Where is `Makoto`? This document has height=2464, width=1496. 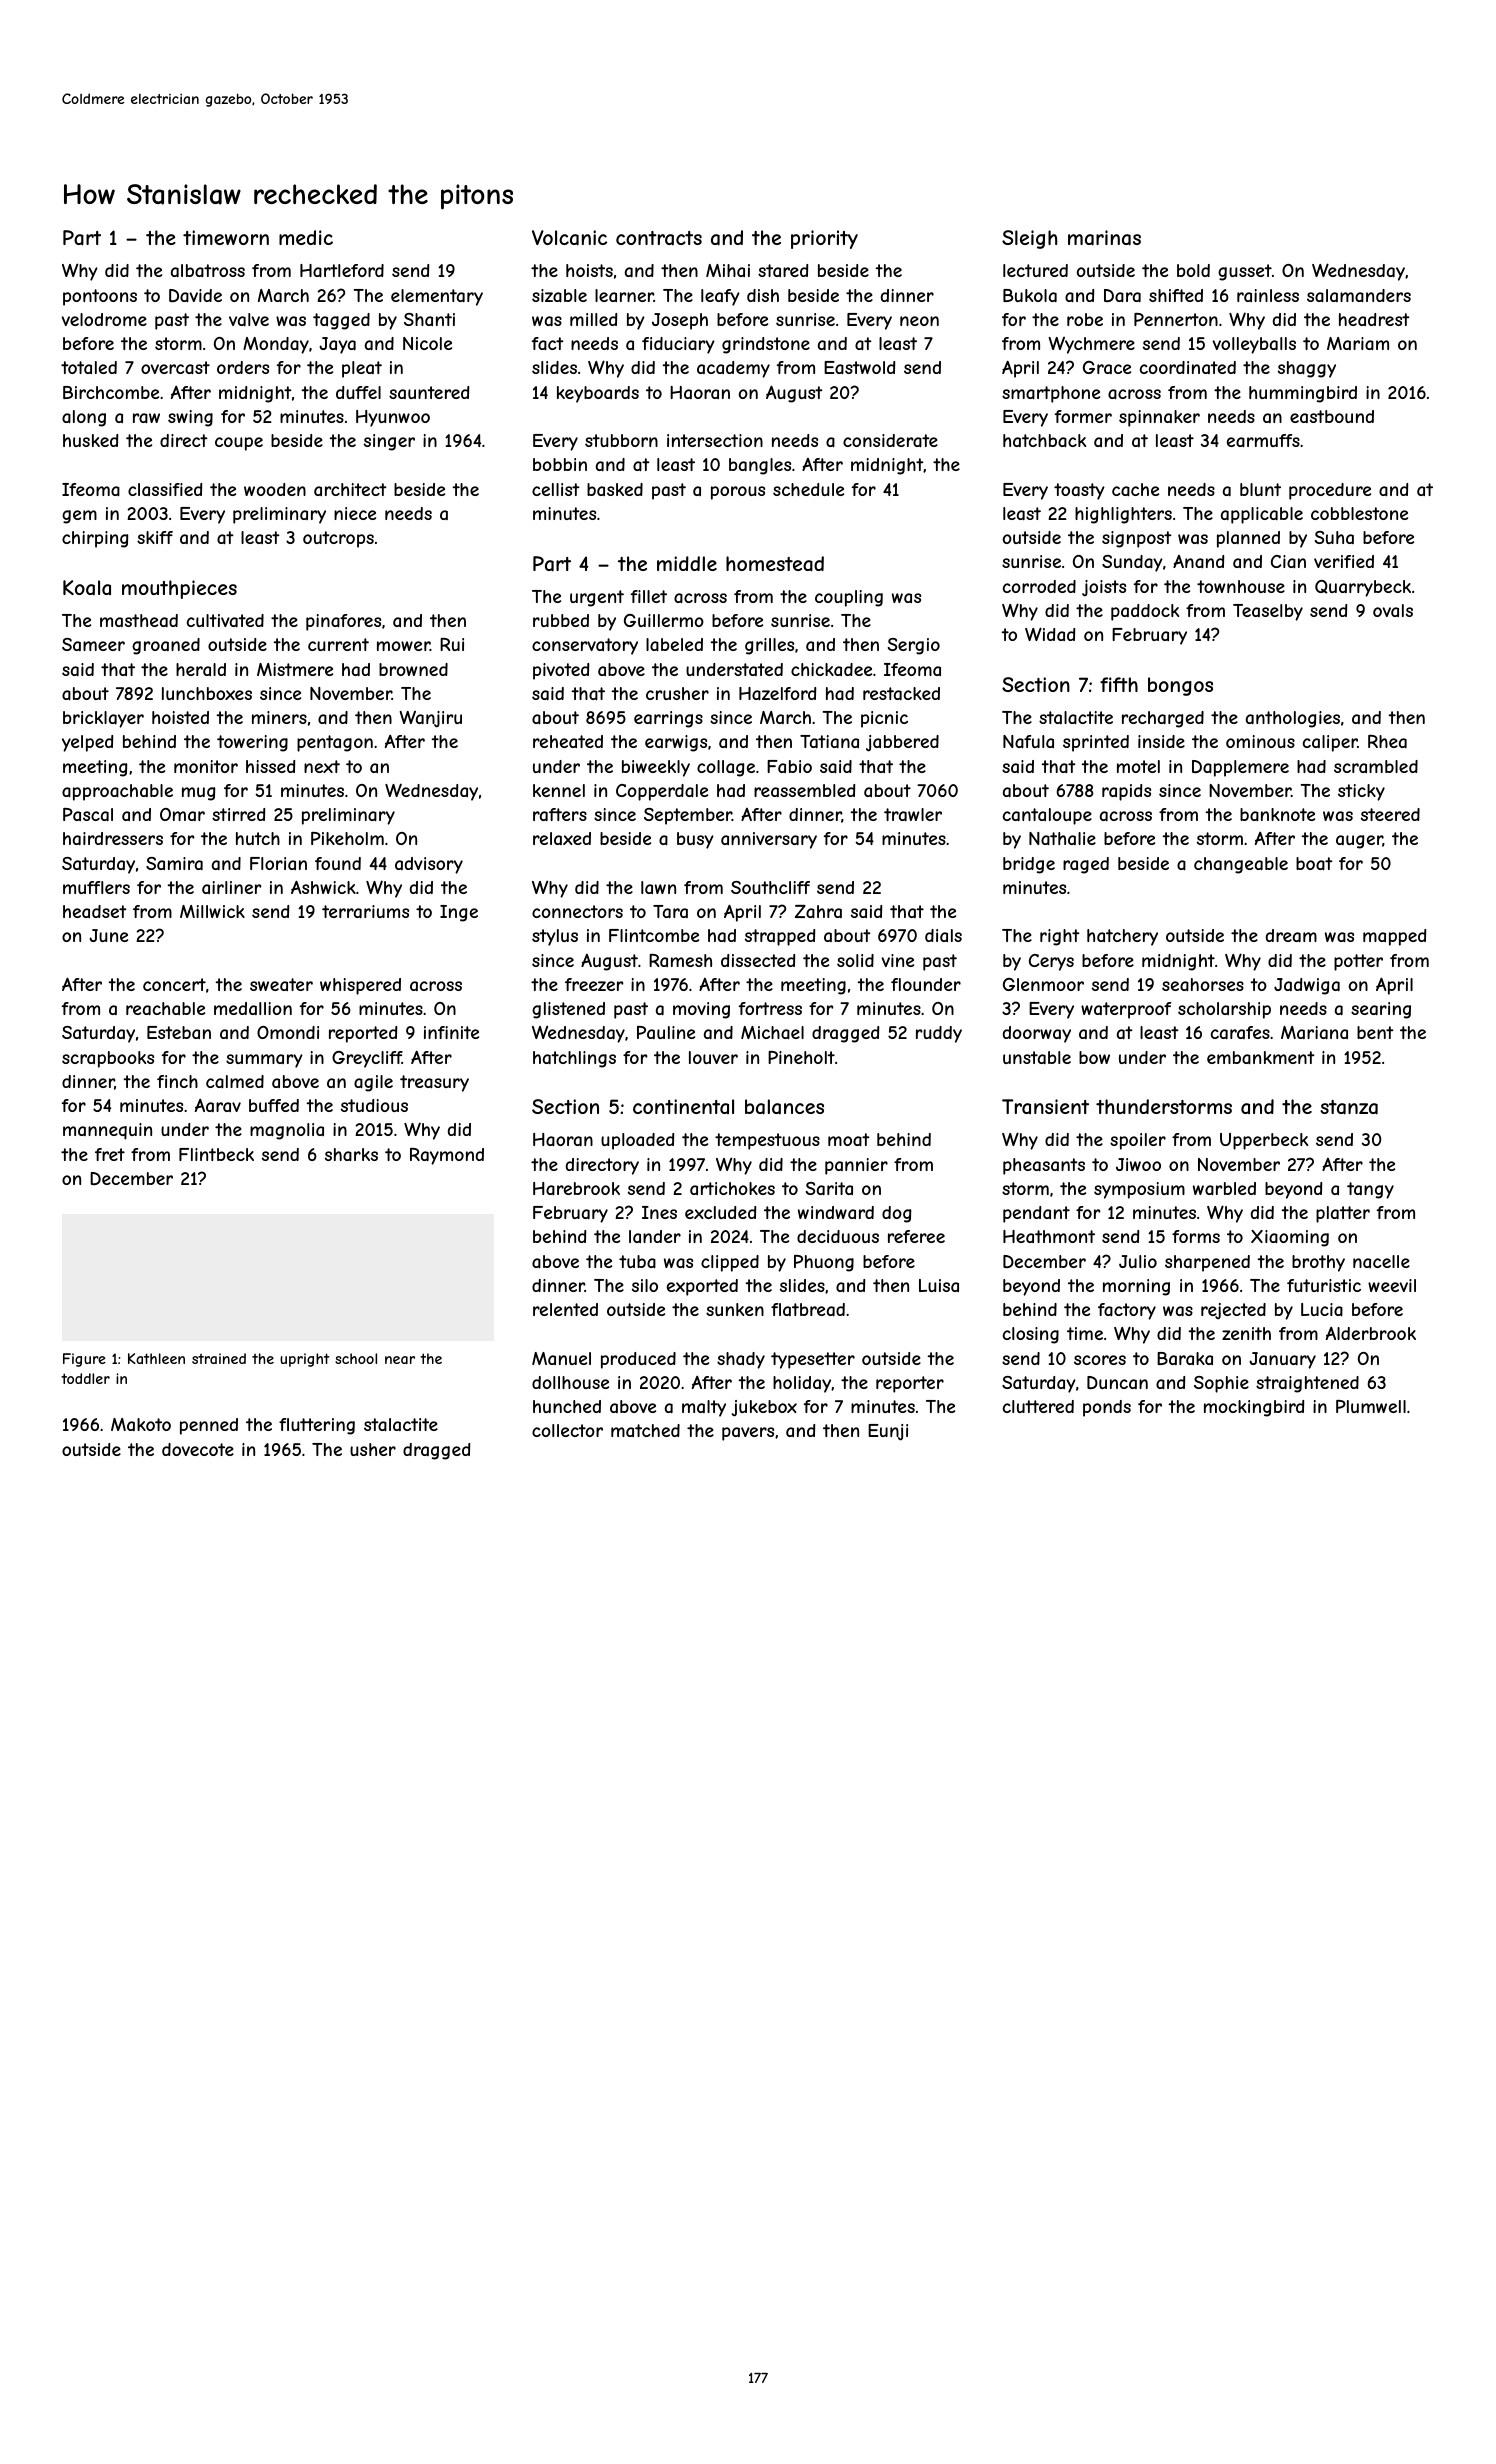 Makoto is located at coordinates (141, 1424).
